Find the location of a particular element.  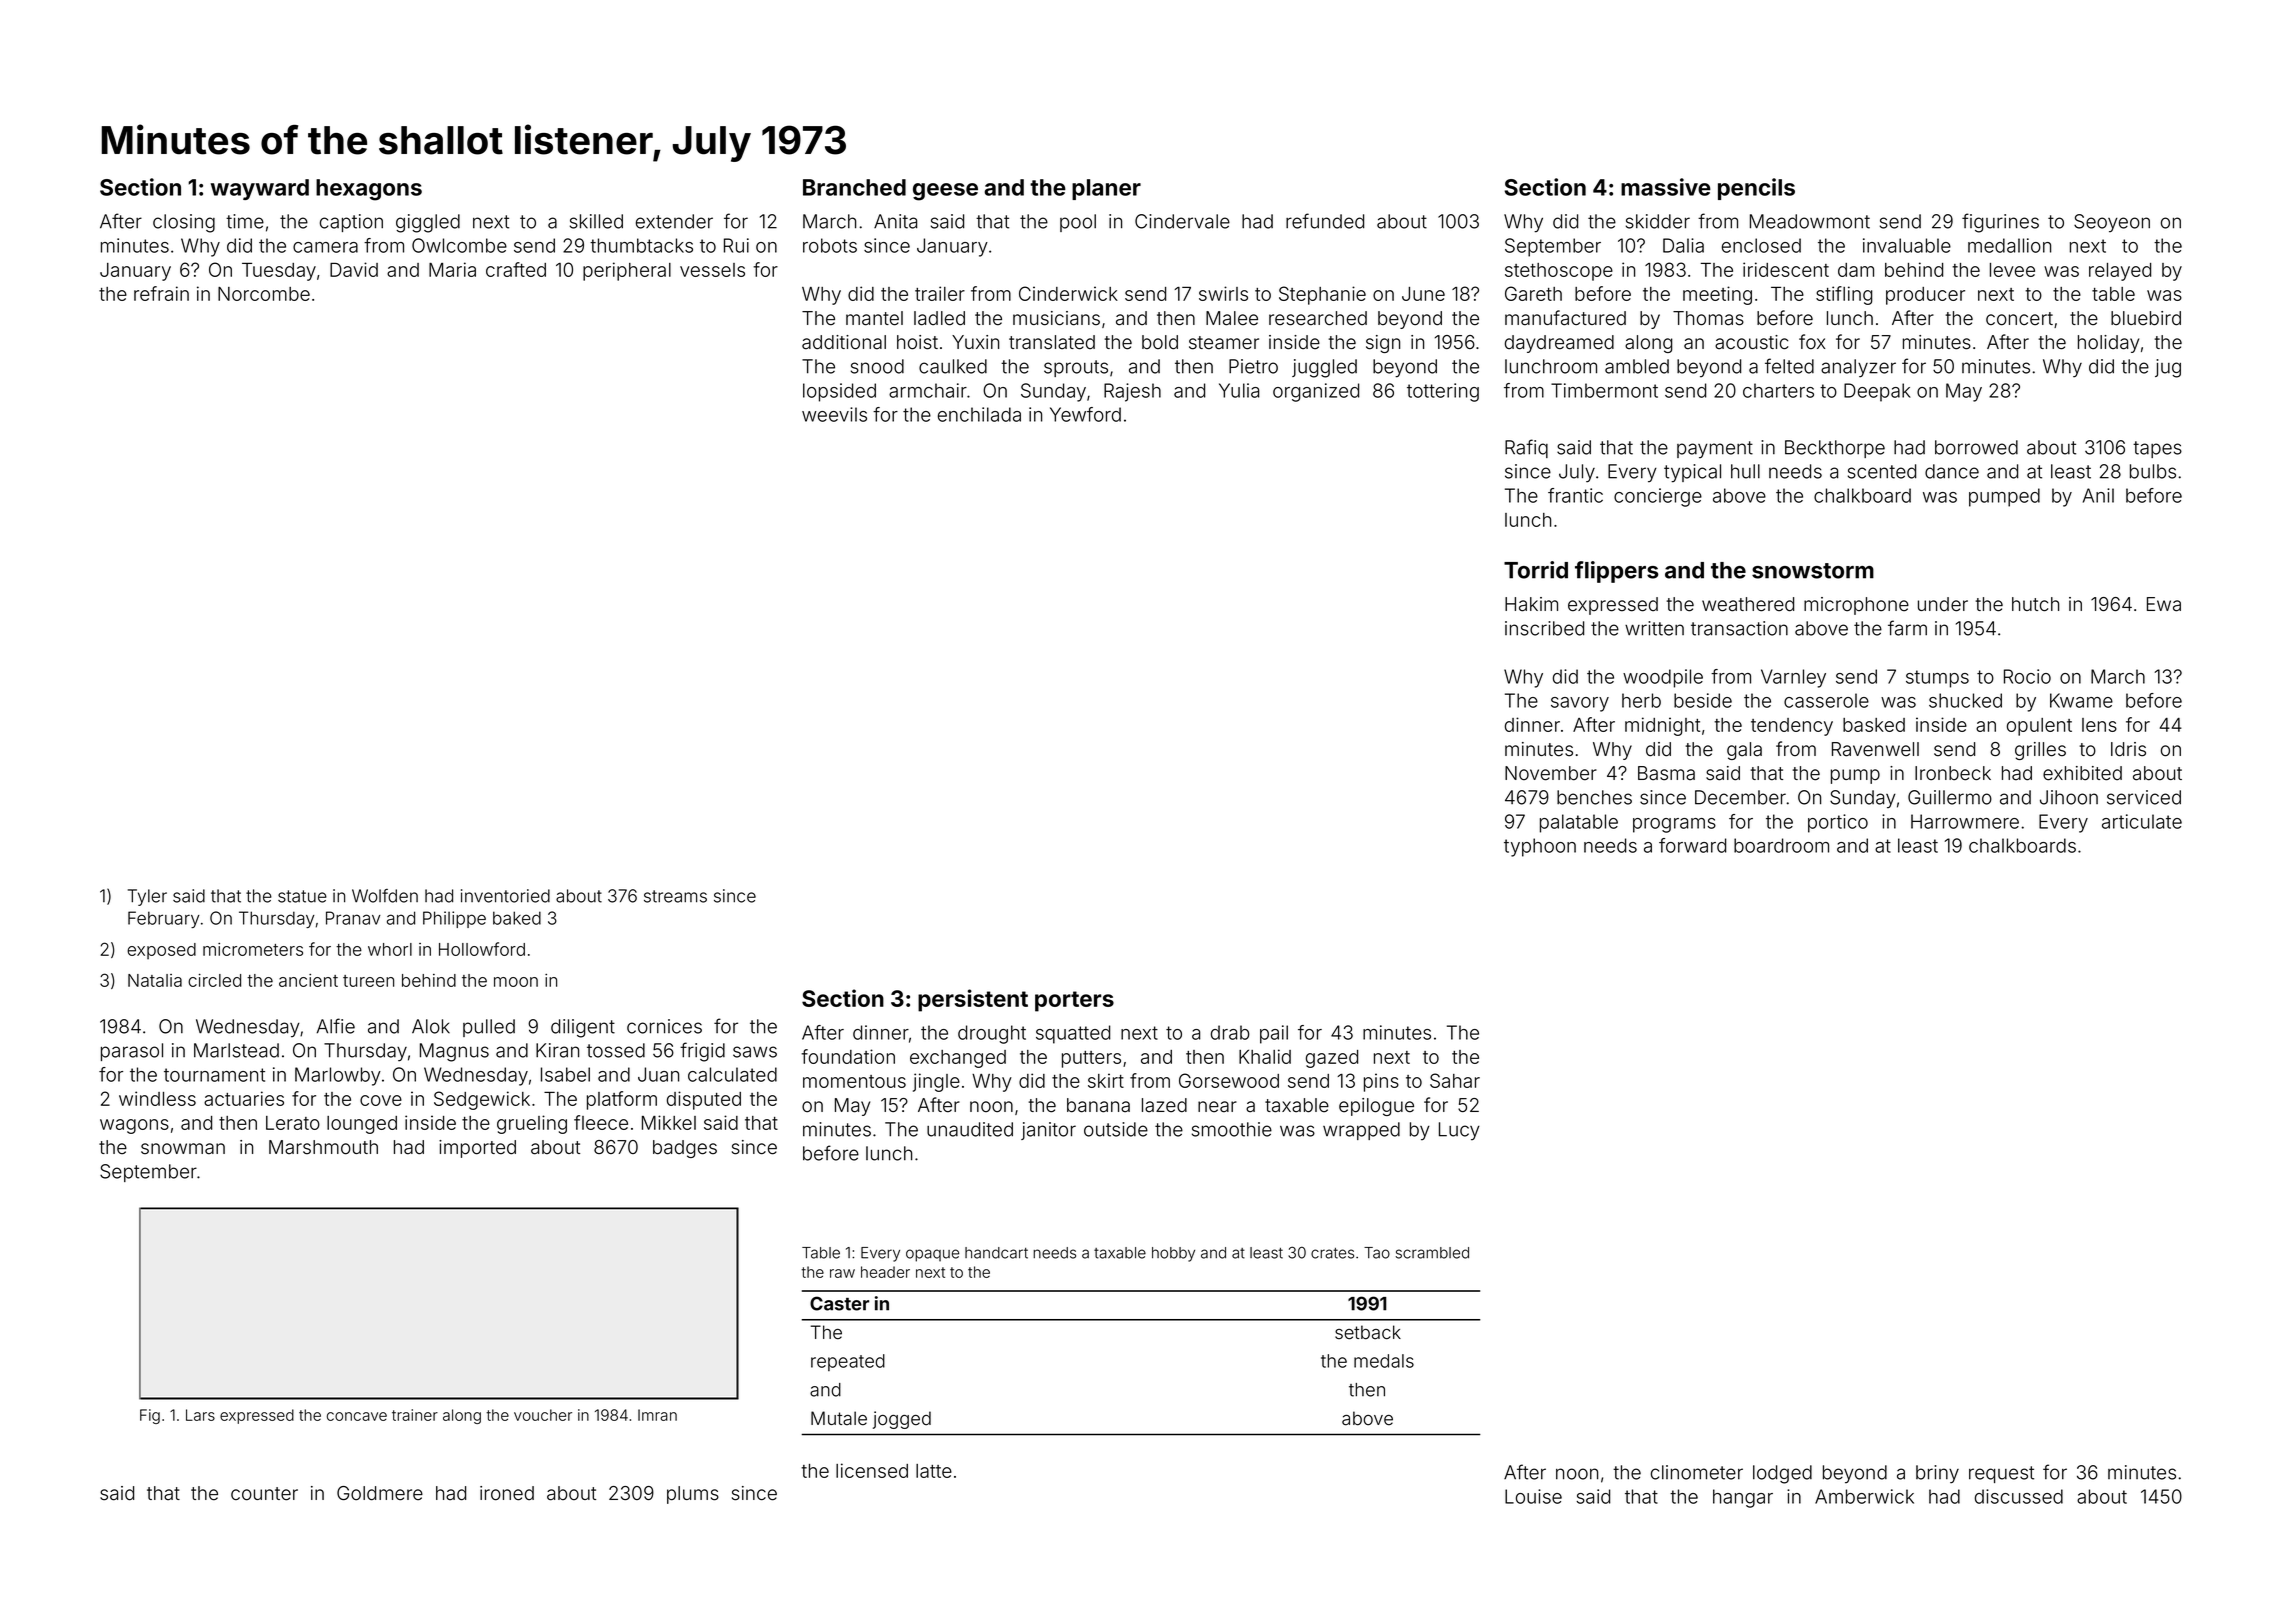

inventoried is located at coordinates (505, 896).
